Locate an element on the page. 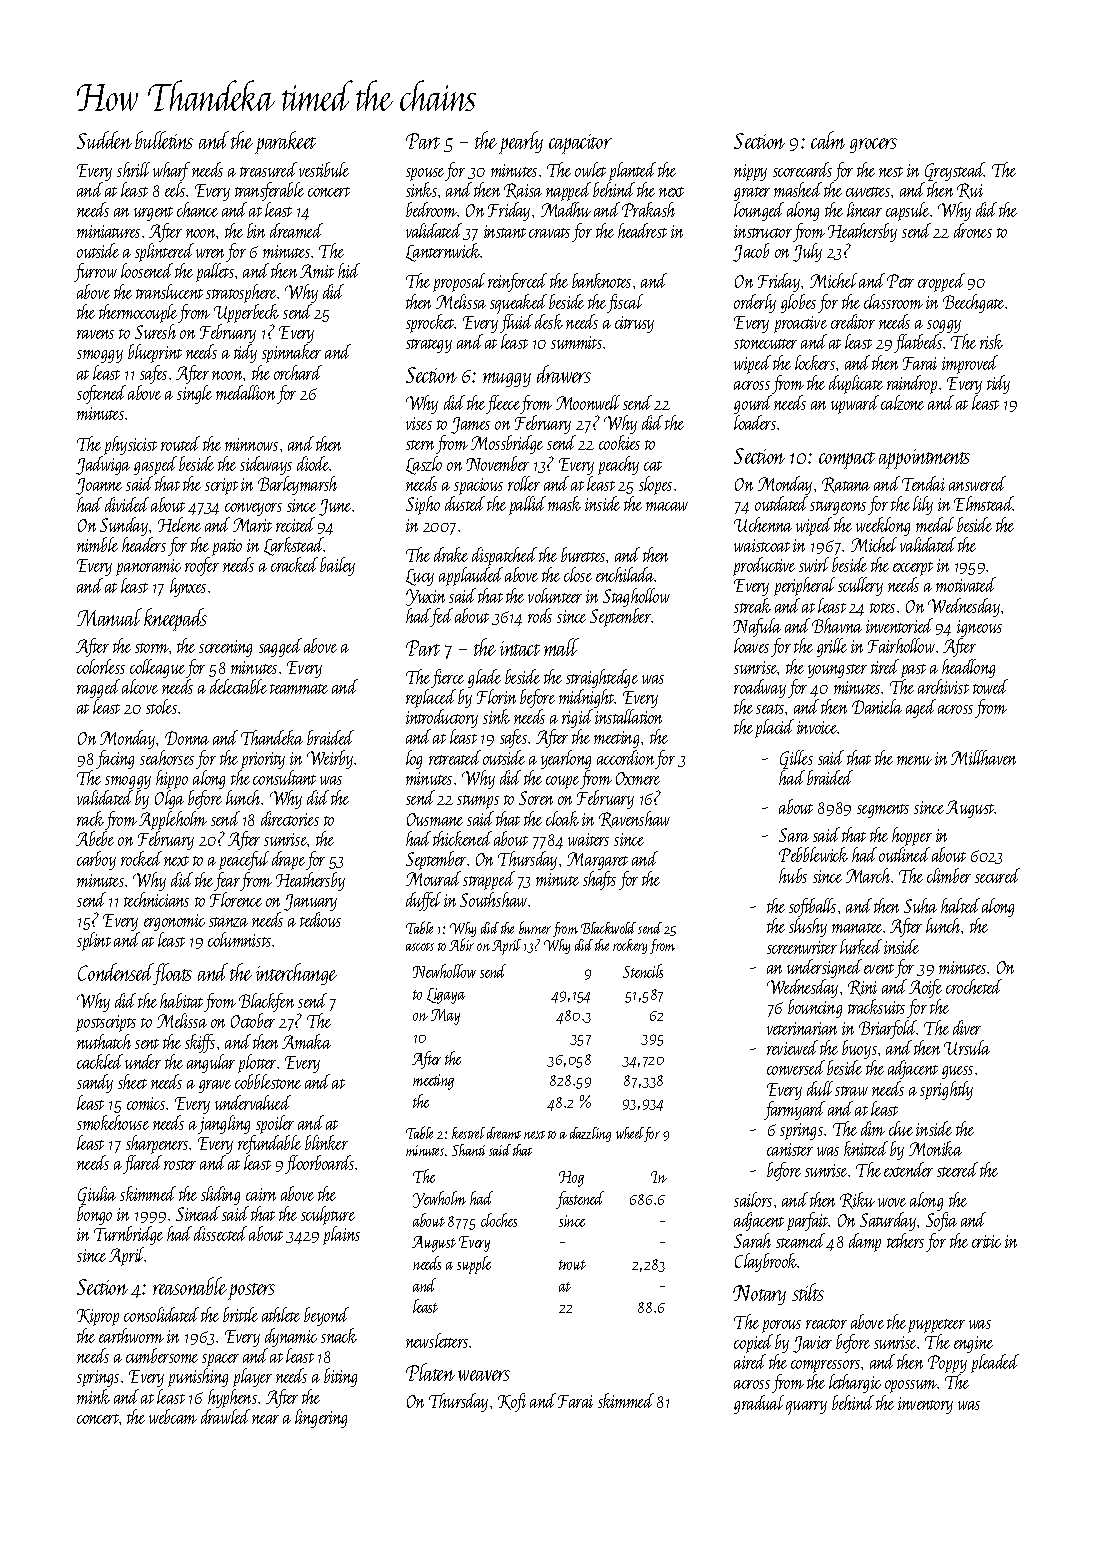 This document has width=1096, height=1550. inventory is located at coordinates (925, 1405).
